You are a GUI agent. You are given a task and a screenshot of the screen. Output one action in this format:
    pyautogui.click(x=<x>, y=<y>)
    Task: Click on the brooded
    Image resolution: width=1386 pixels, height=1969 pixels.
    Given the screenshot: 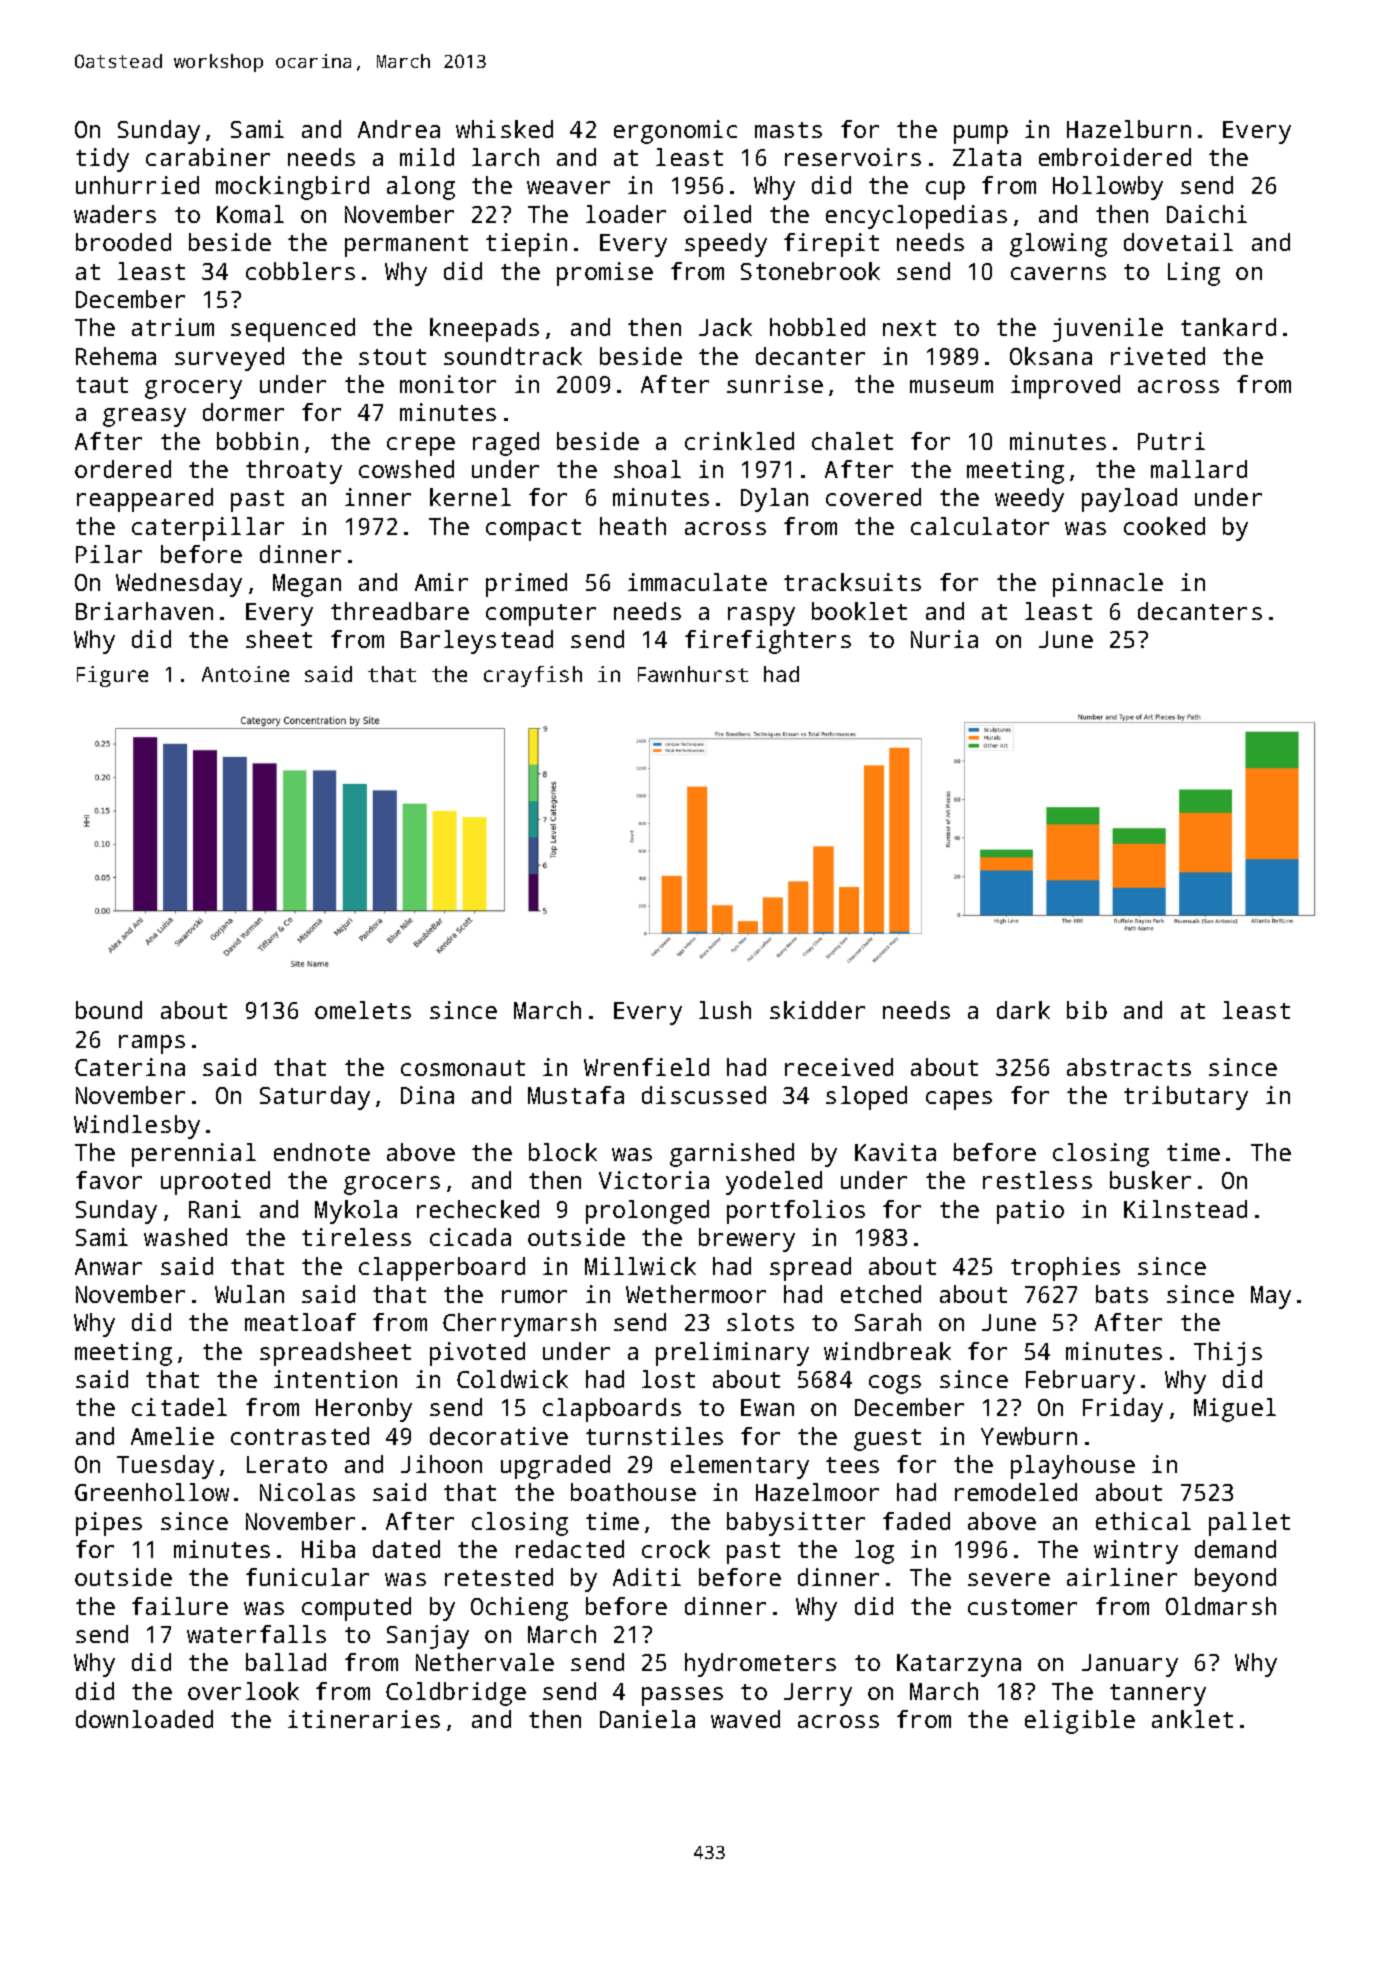 What is the action you would take?
    pyautogui.click(x=123, y=242)
